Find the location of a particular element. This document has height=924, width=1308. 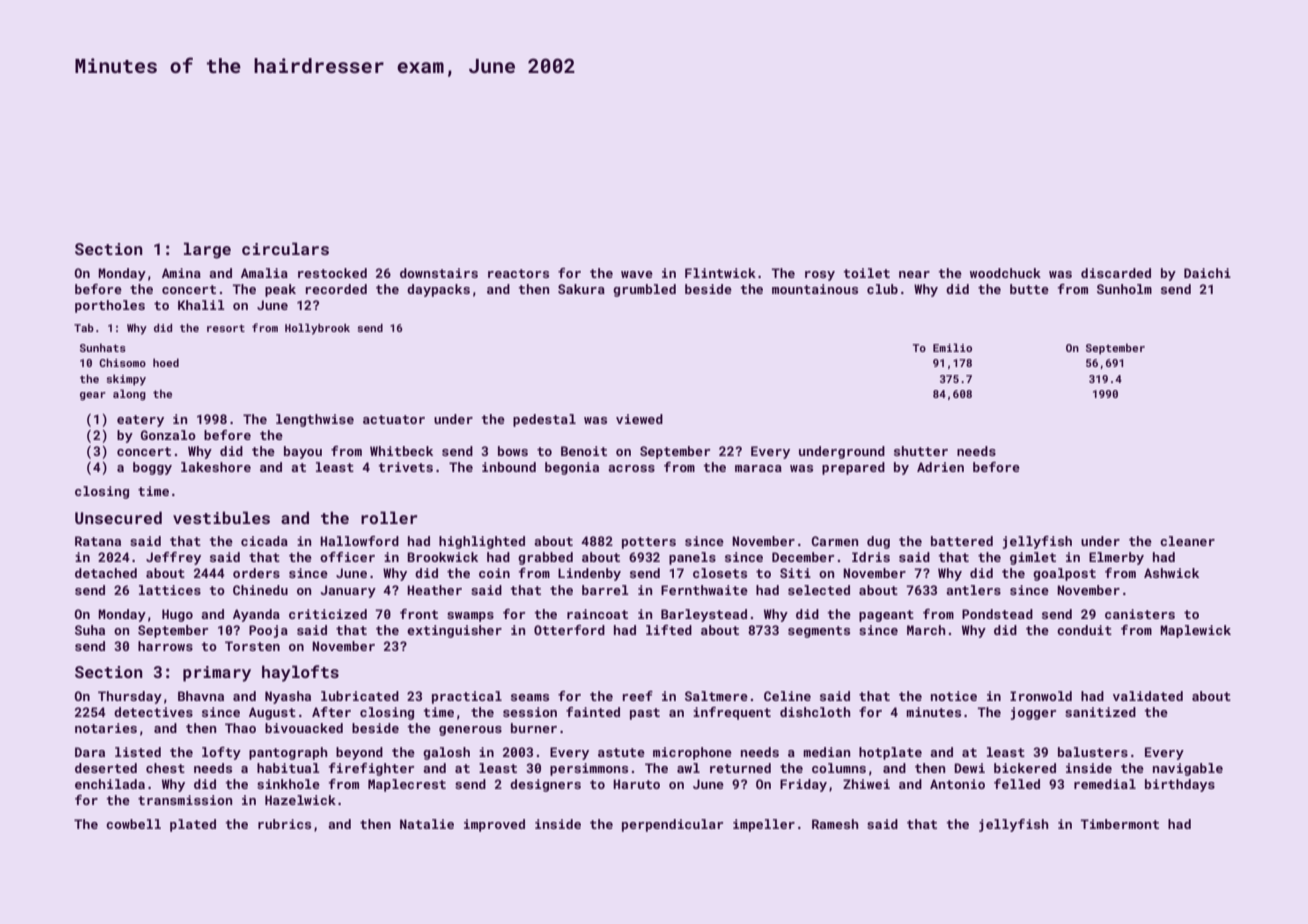

cowbell is located at coordinates (133, 824).
